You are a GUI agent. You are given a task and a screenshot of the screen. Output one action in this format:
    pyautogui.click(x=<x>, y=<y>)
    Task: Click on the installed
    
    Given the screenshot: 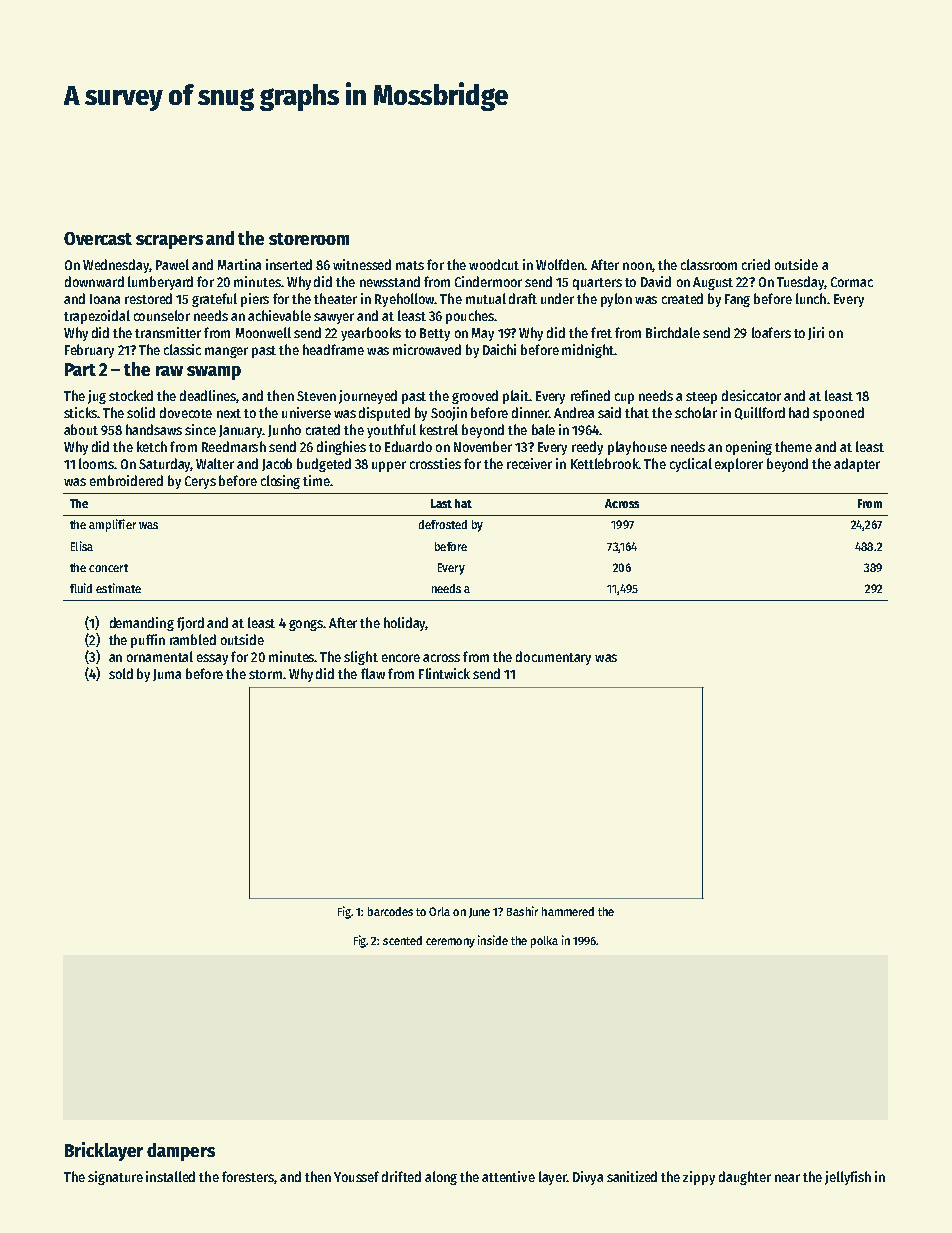 What is the action you would take?
    pyautogui.click(x=170, y=1176)
